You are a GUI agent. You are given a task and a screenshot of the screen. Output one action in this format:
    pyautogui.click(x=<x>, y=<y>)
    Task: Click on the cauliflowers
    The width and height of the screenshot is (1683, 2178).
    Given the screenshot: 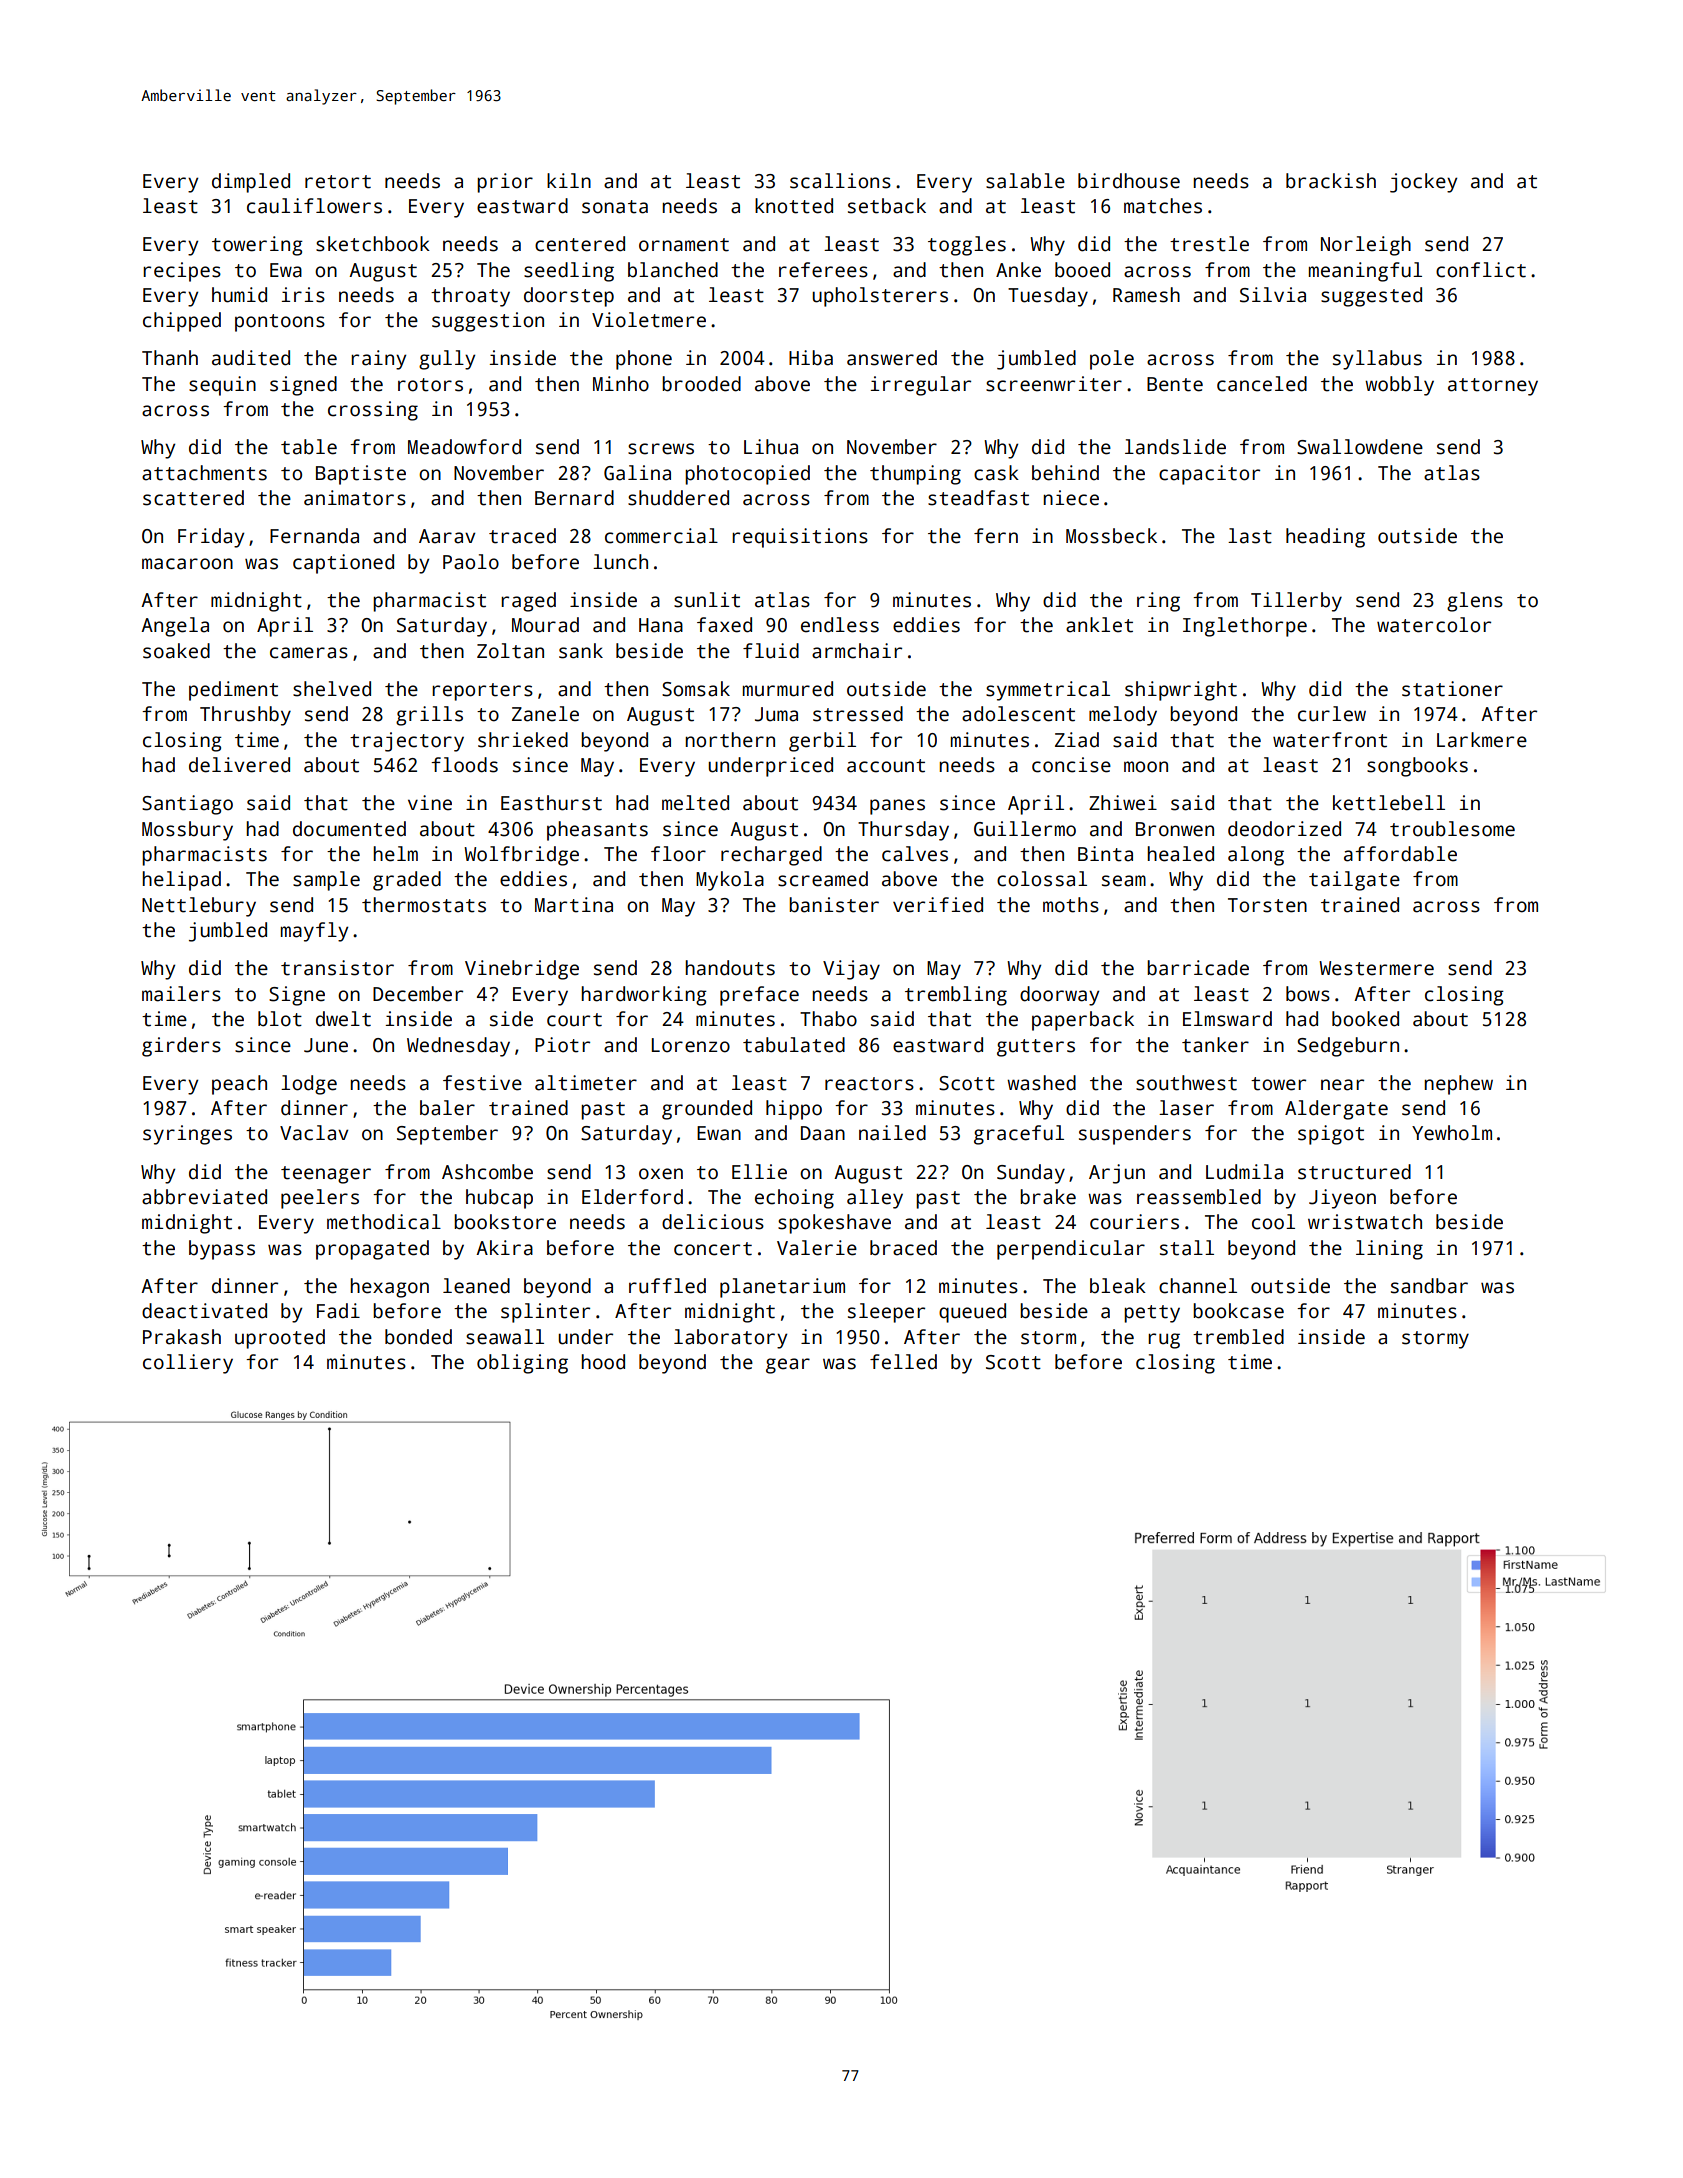 What is the action you would take?
    pyautogui.click(x=314, y=206)
